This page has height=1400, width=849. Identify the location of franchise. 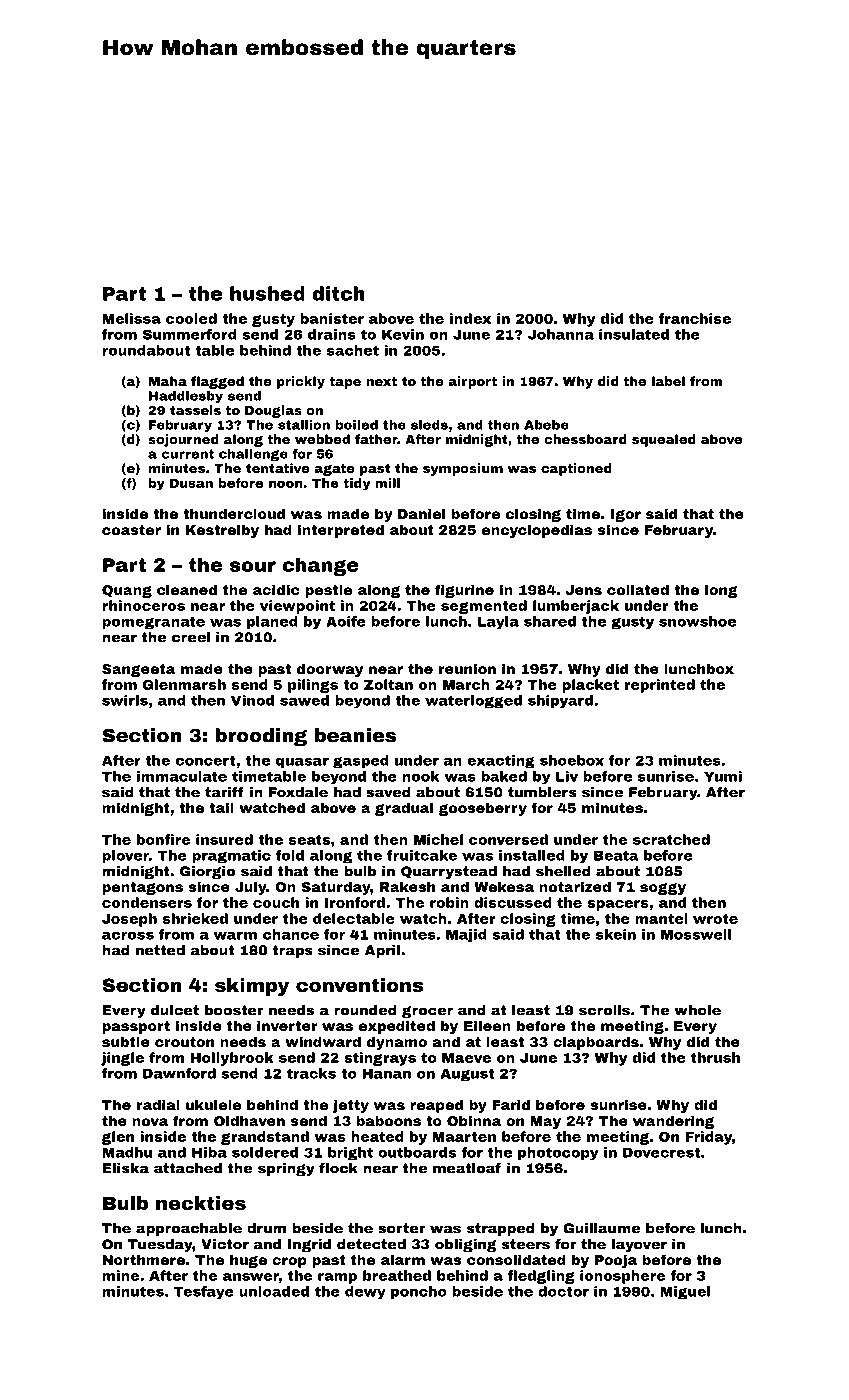
(695, 318).
